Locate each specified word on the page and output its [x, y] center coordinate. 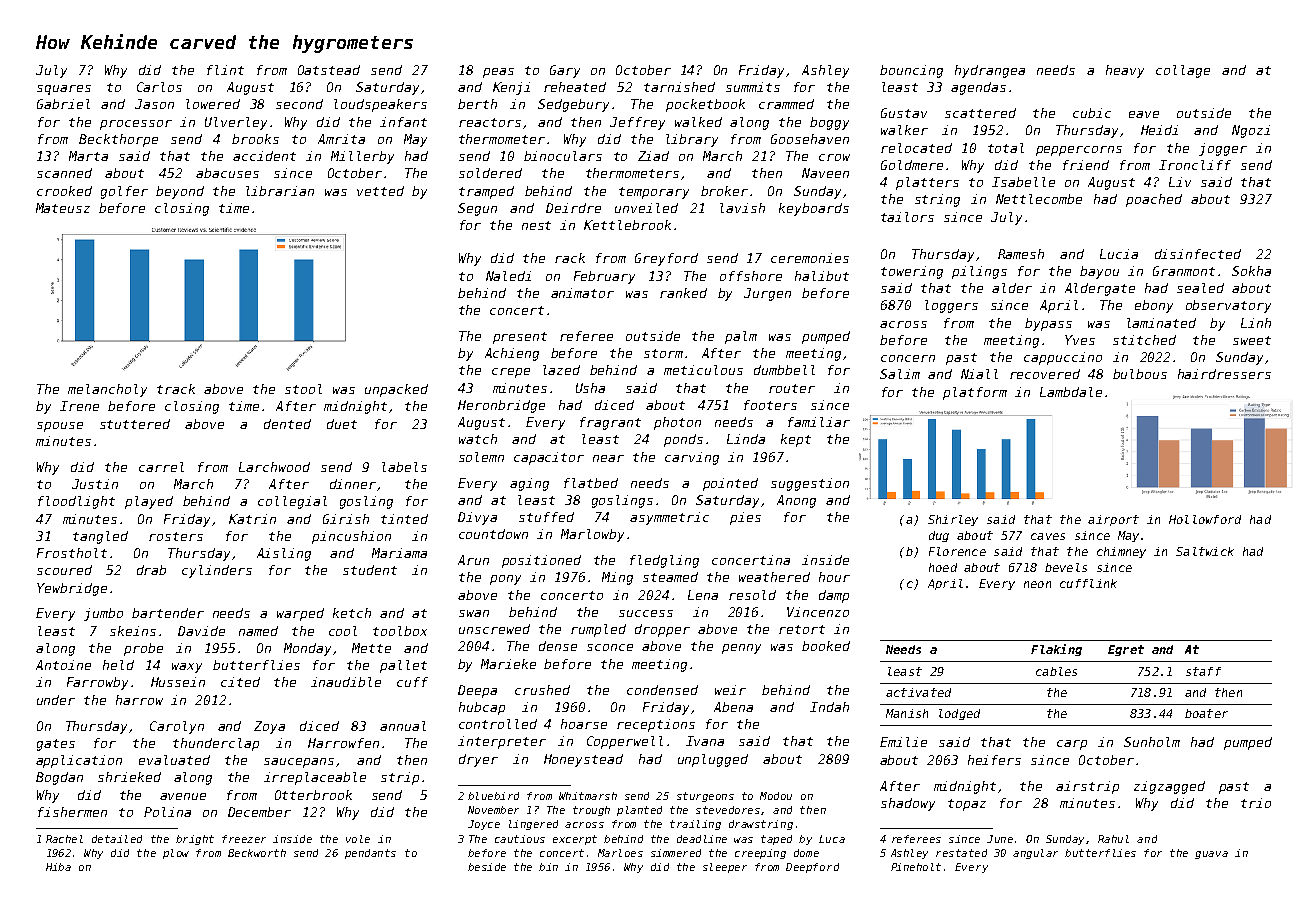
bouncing [911, 71]
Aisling [284, 554]
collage [1183, 71]
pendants [370, 854]
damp [834, 596]
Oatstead [329, 70]
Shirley [953, 520]
